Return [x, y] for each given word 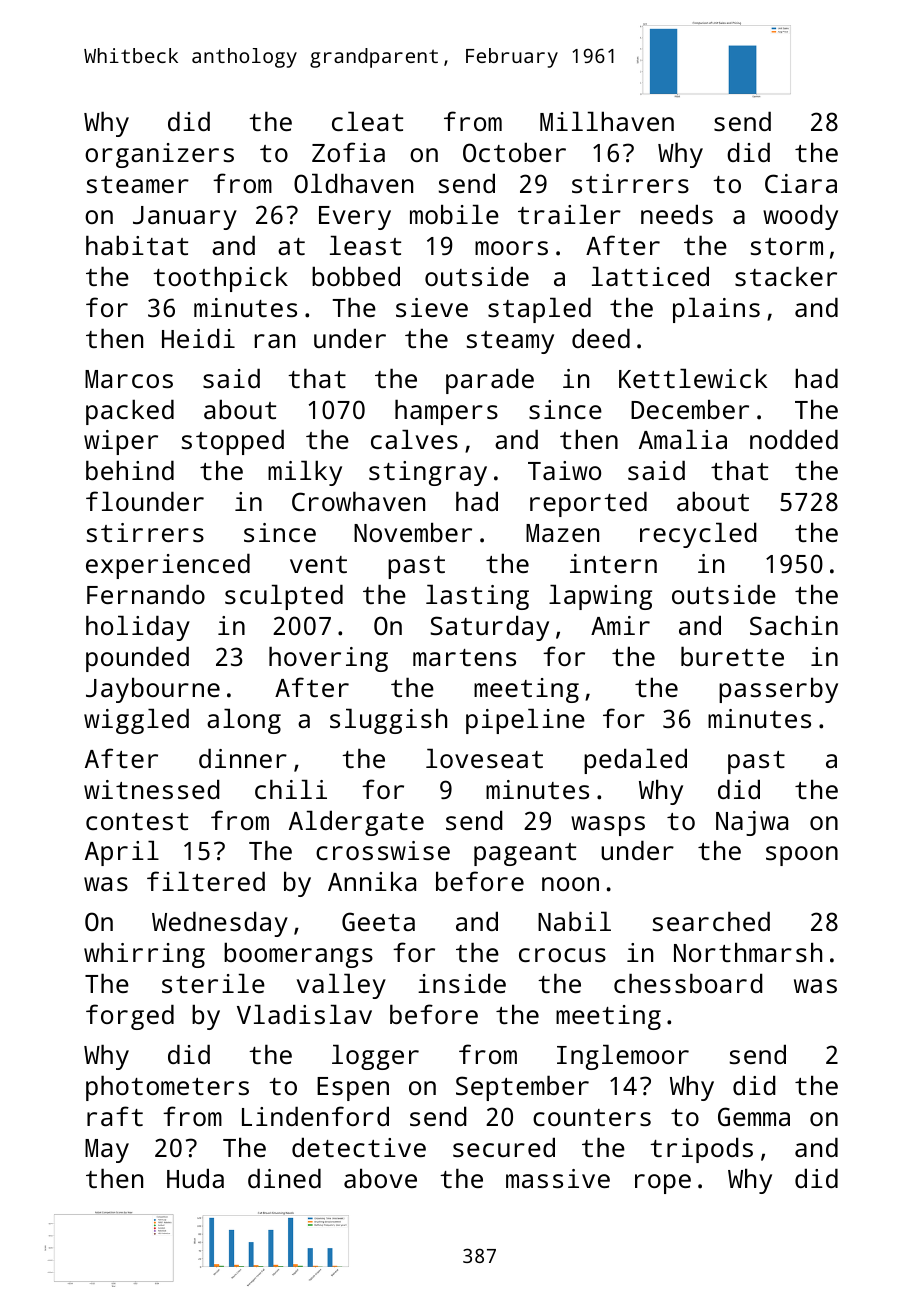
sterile [213, 983]
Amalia [683, 439]
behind [130, 470]
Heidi [198, 338]
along [244, 721]
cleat [367, 121]
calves [414, 439]
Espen [353, 1089]
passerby [778, 690]
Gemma [754, 1116]
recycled [698, 535]
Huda [195, 1178]
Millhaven [607, 121]
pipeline [525, 721]
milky [305, 473]
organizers [159, 155]
